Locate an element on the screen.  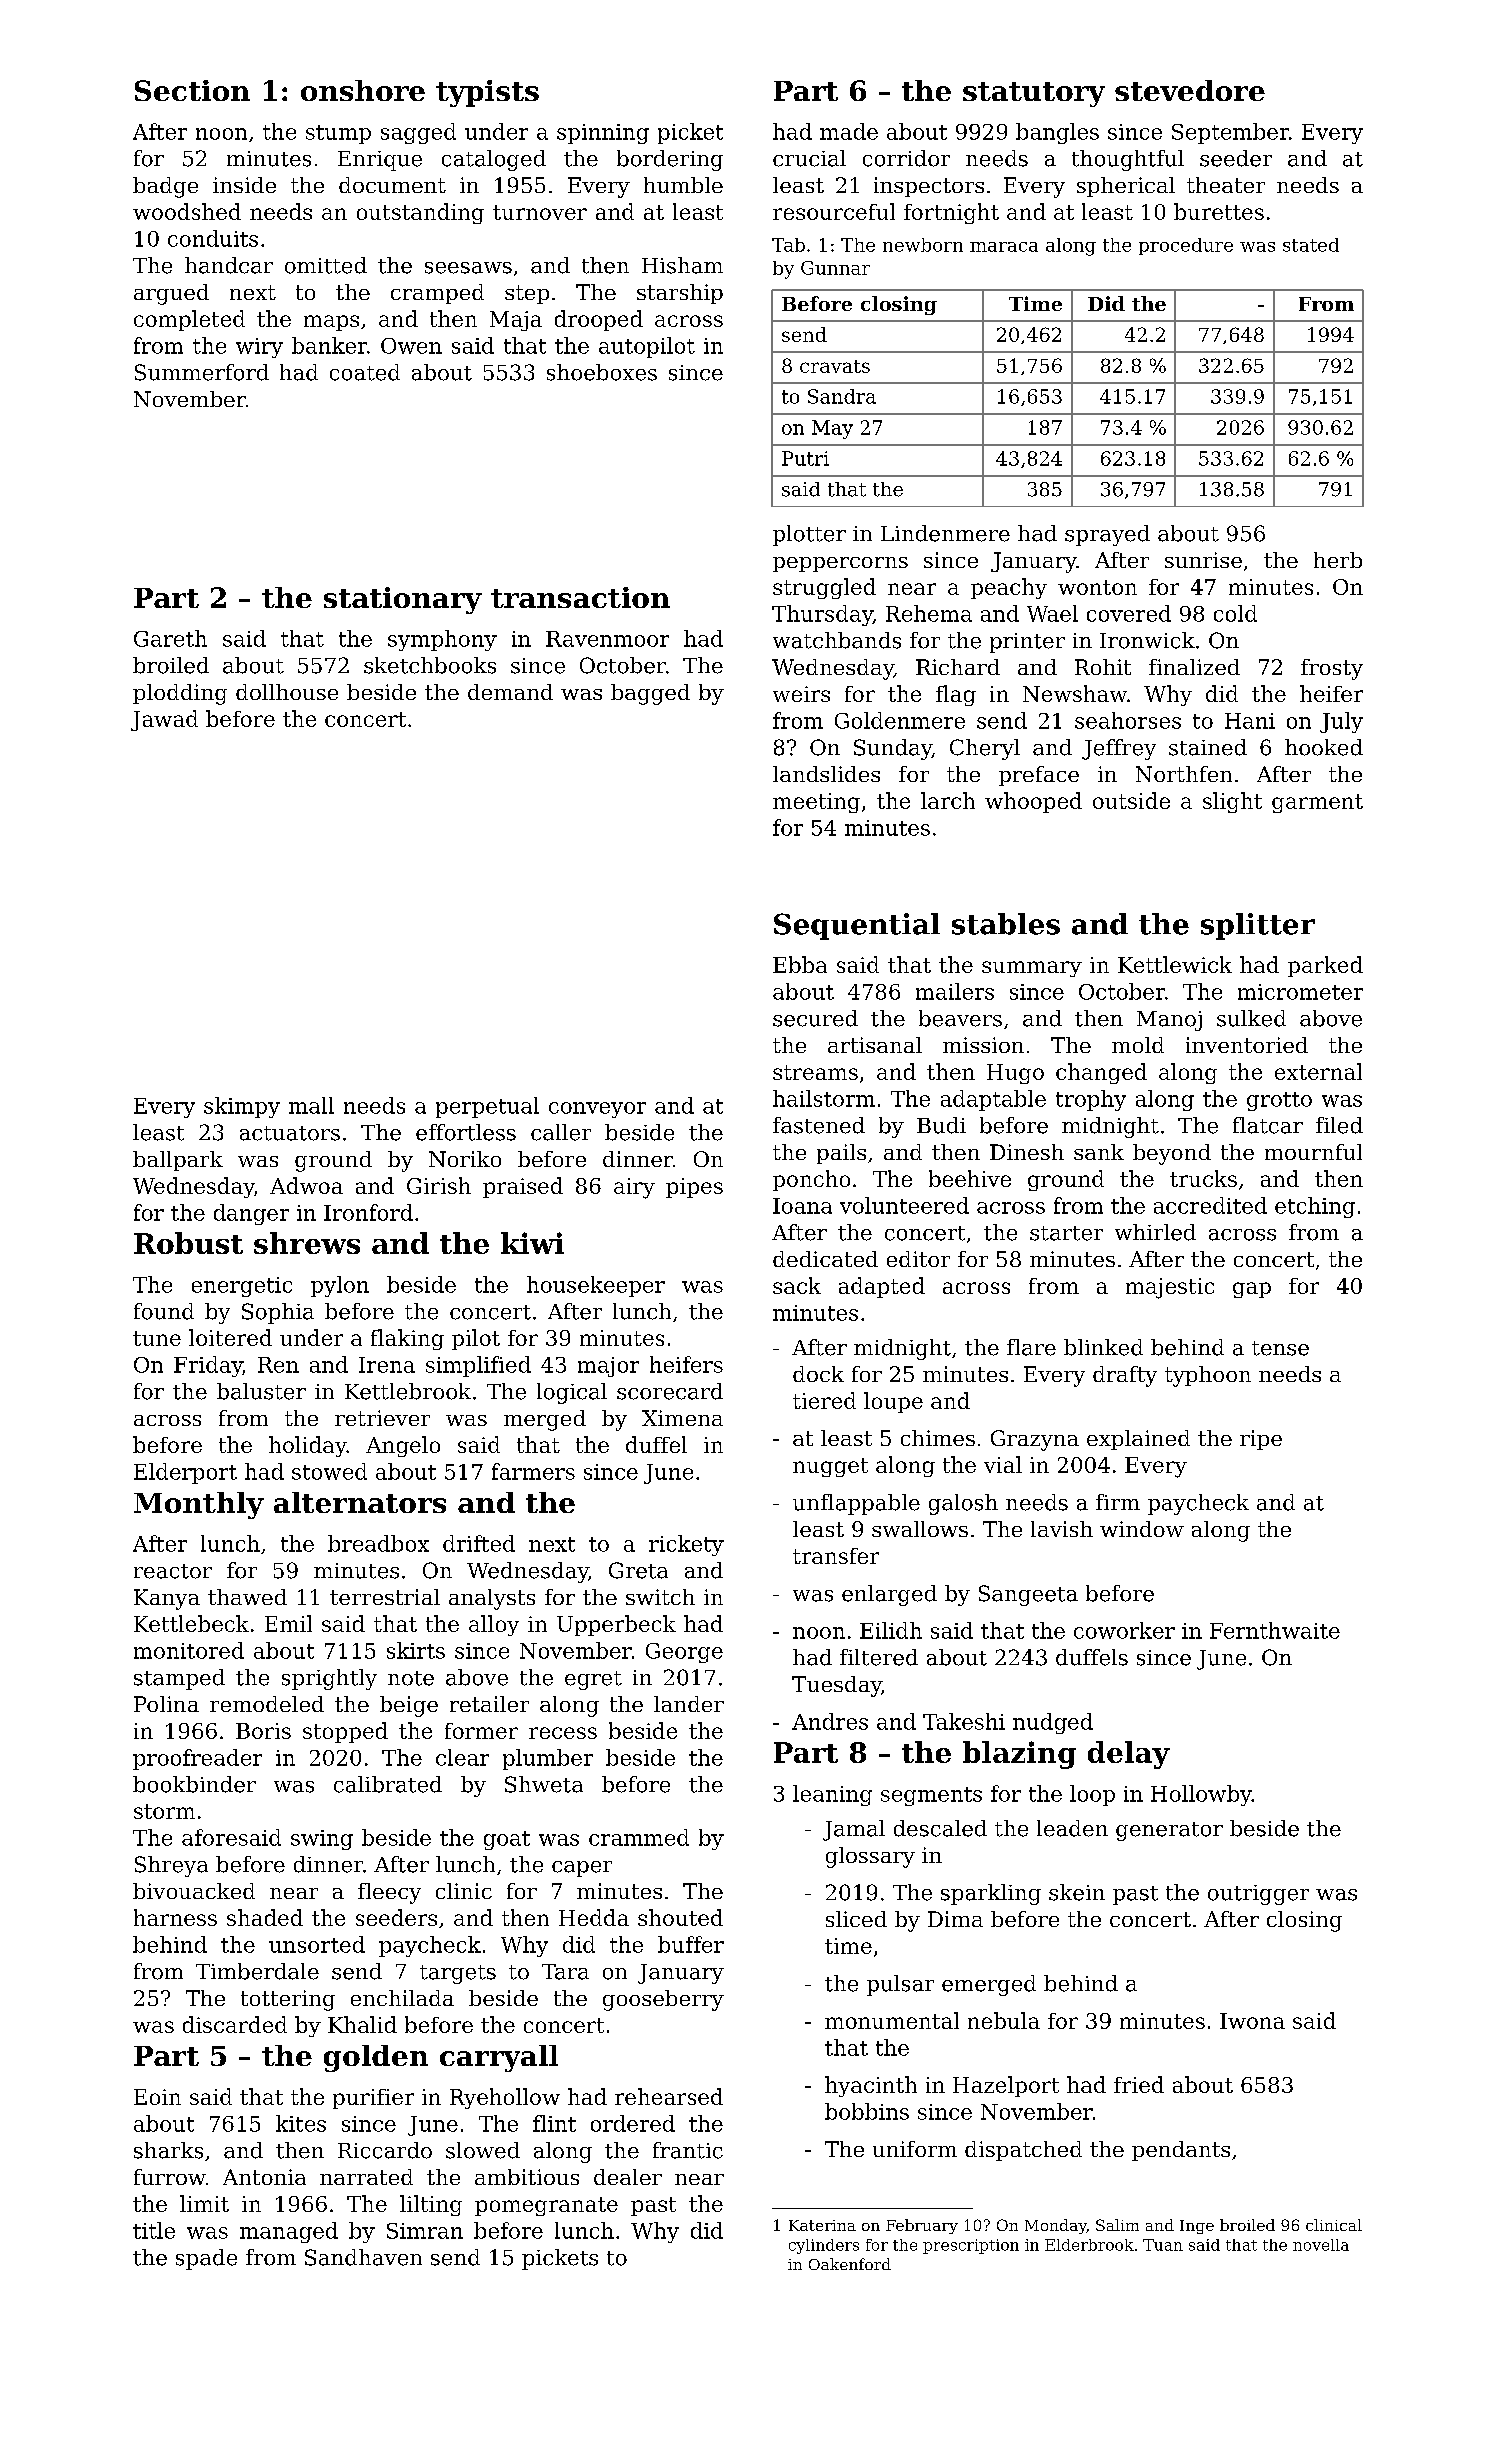
conveyor is located at coordinates (597, 1110).
